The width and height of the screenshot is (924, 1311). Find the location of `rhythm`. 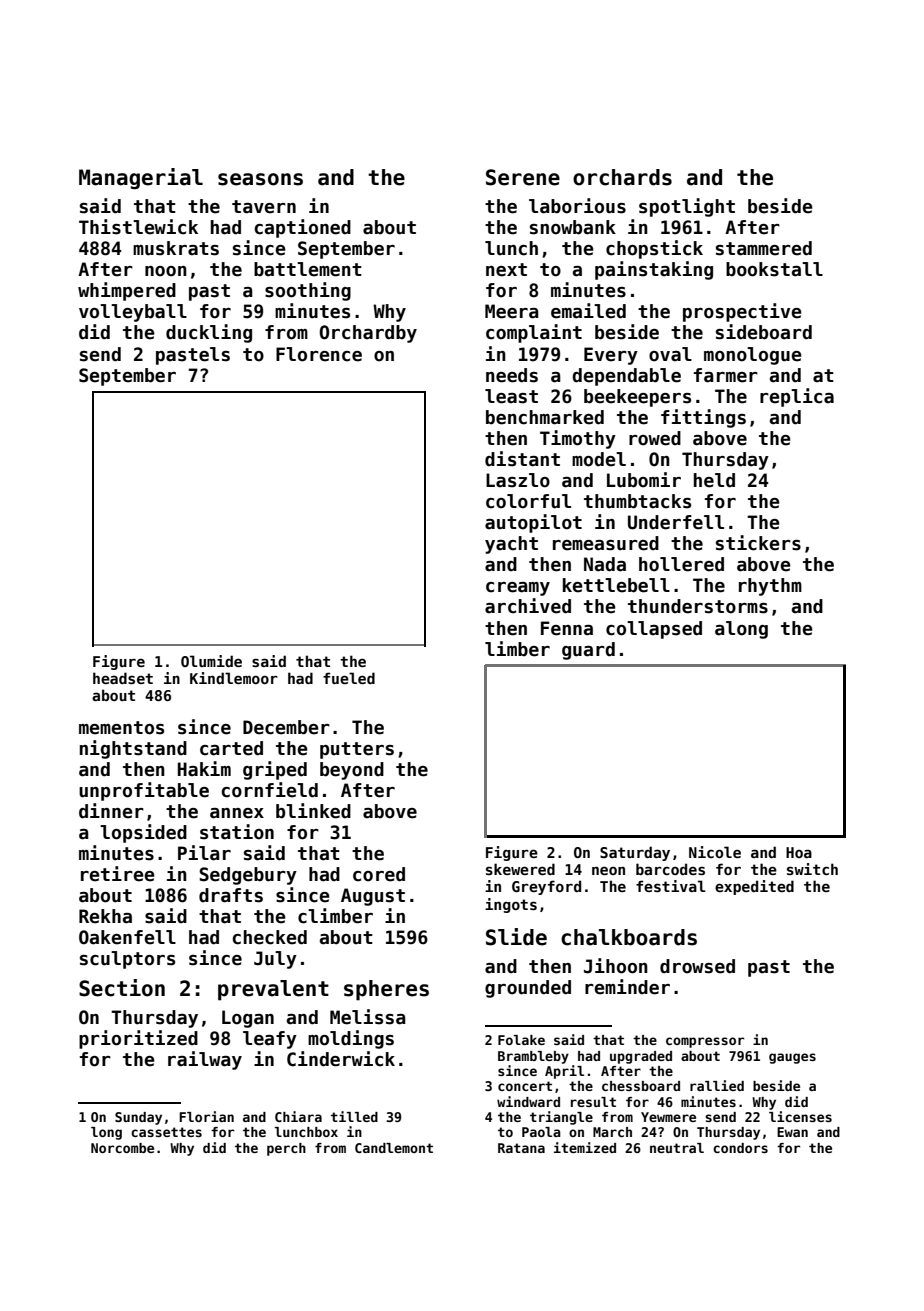

rhythm is located at coordinates (770, 587).
